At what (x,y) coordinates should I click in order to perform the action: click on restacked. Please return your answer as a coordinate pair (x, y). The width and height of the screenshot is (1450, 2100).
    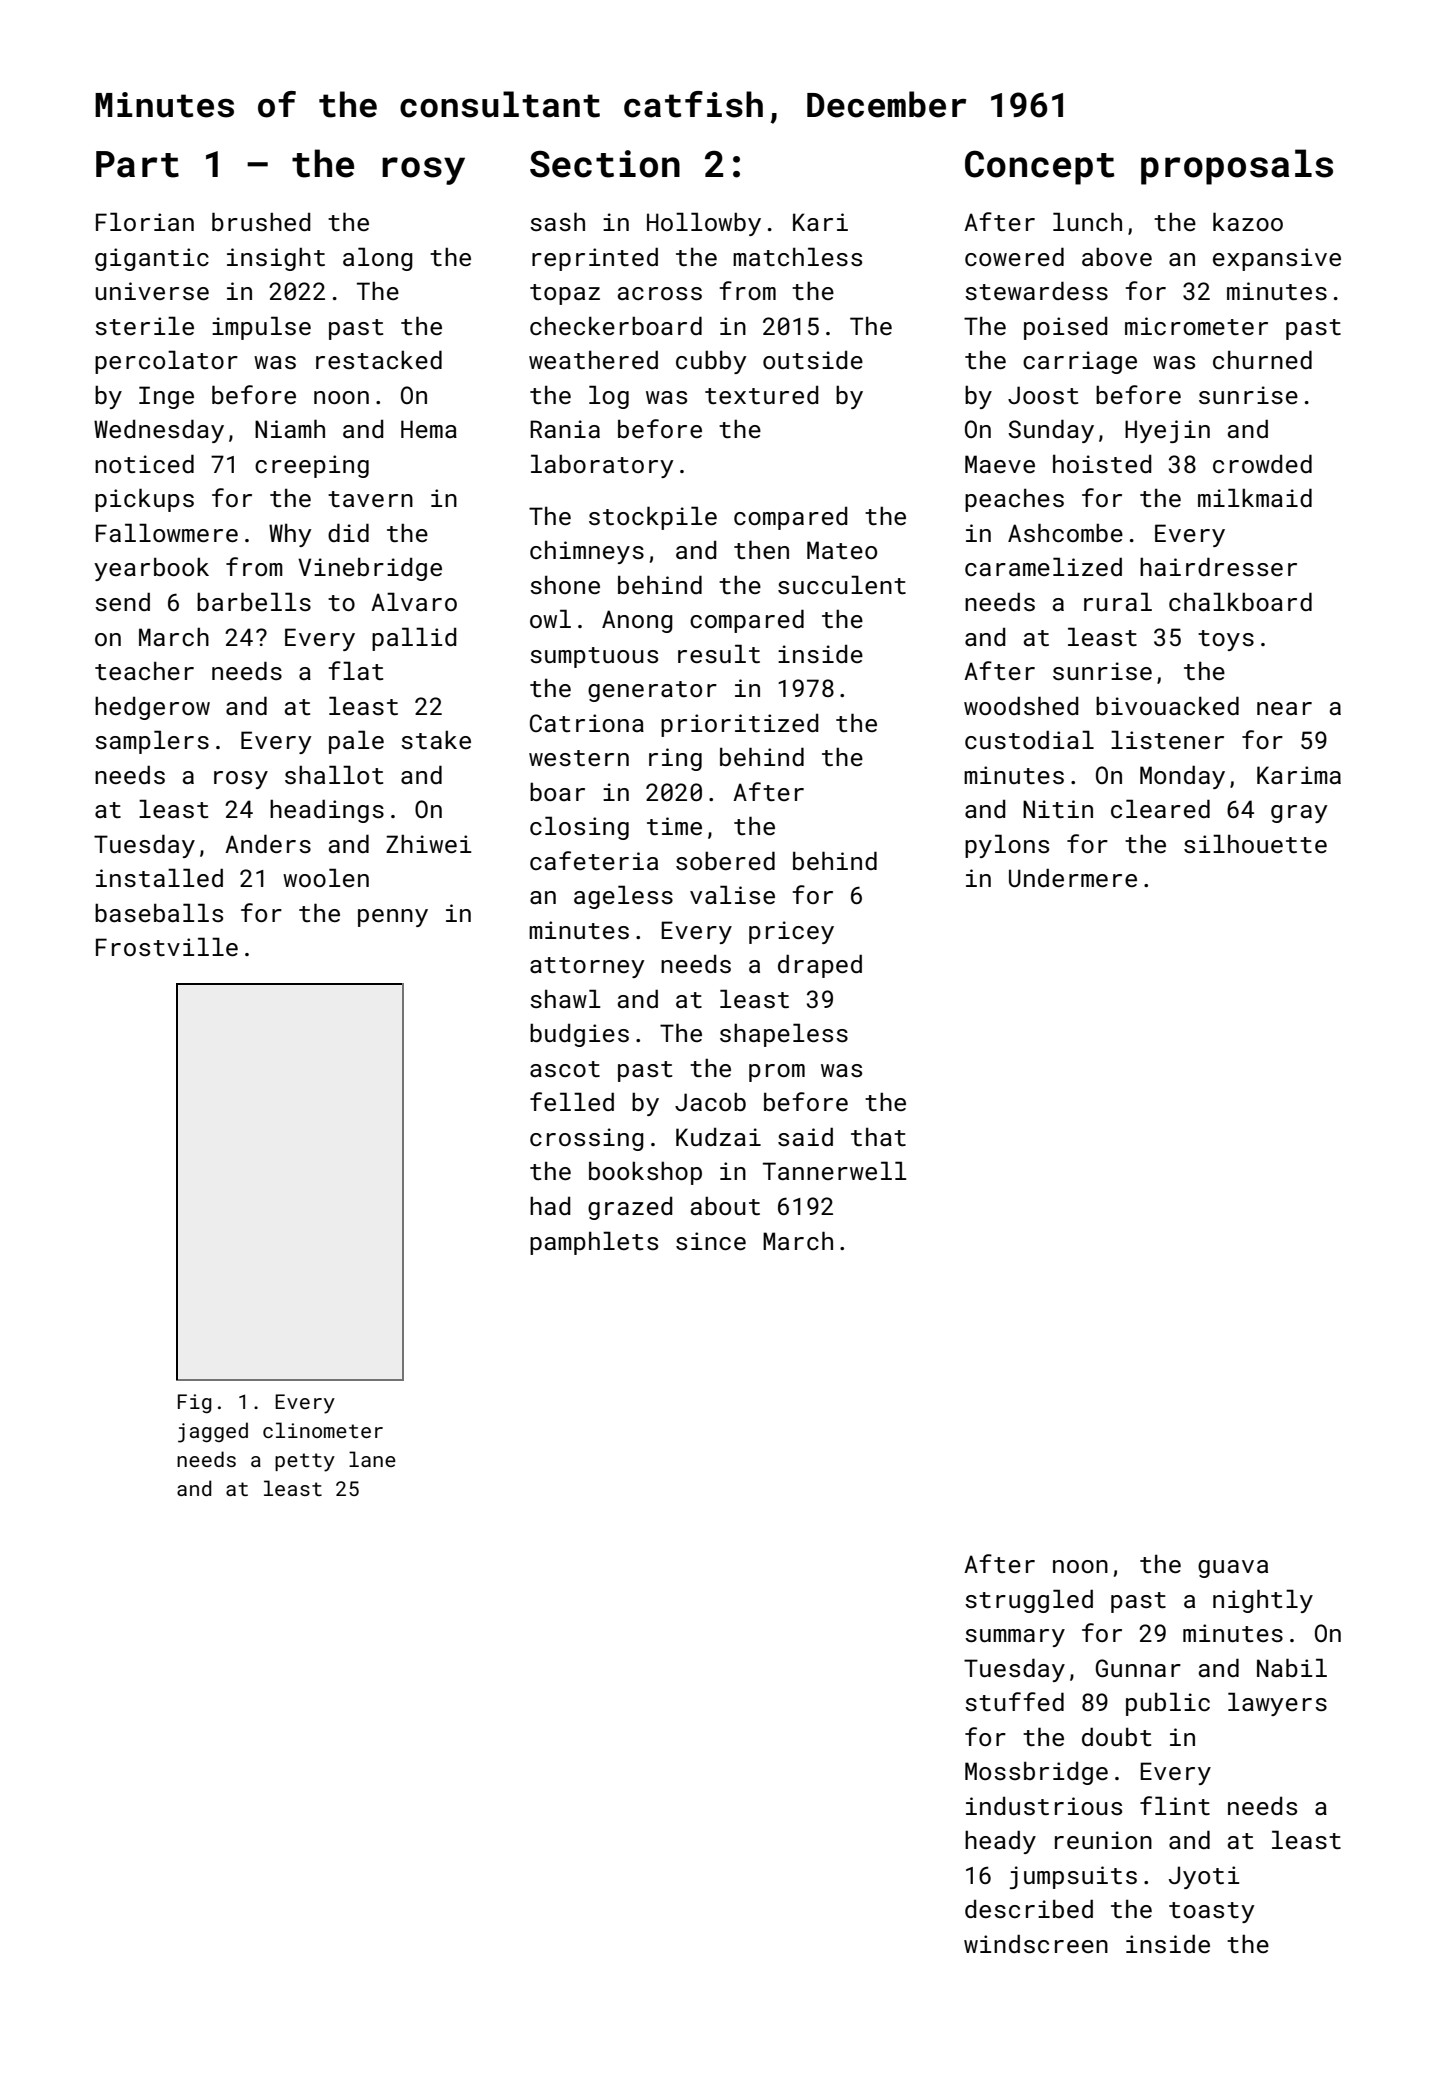
    Looking at the image, I should click on (379, 359).
